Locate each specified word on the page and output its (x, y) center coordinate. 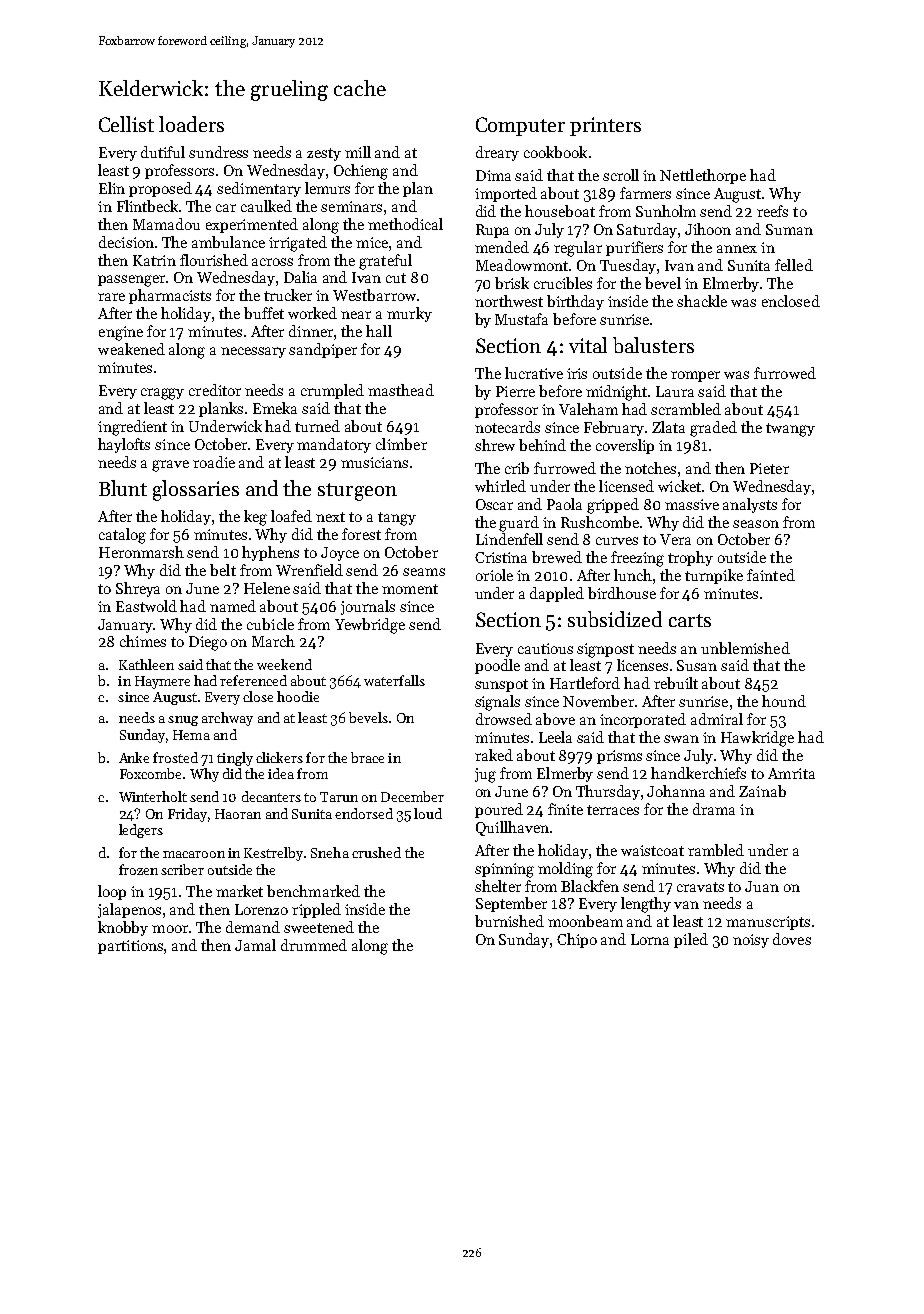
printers (605, 126)
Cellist (126, 124)
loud (428, 813)
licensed (626, 486)
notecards (507, 427)
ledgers (141, 831)
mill (358, 152)
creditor (215, 390)
